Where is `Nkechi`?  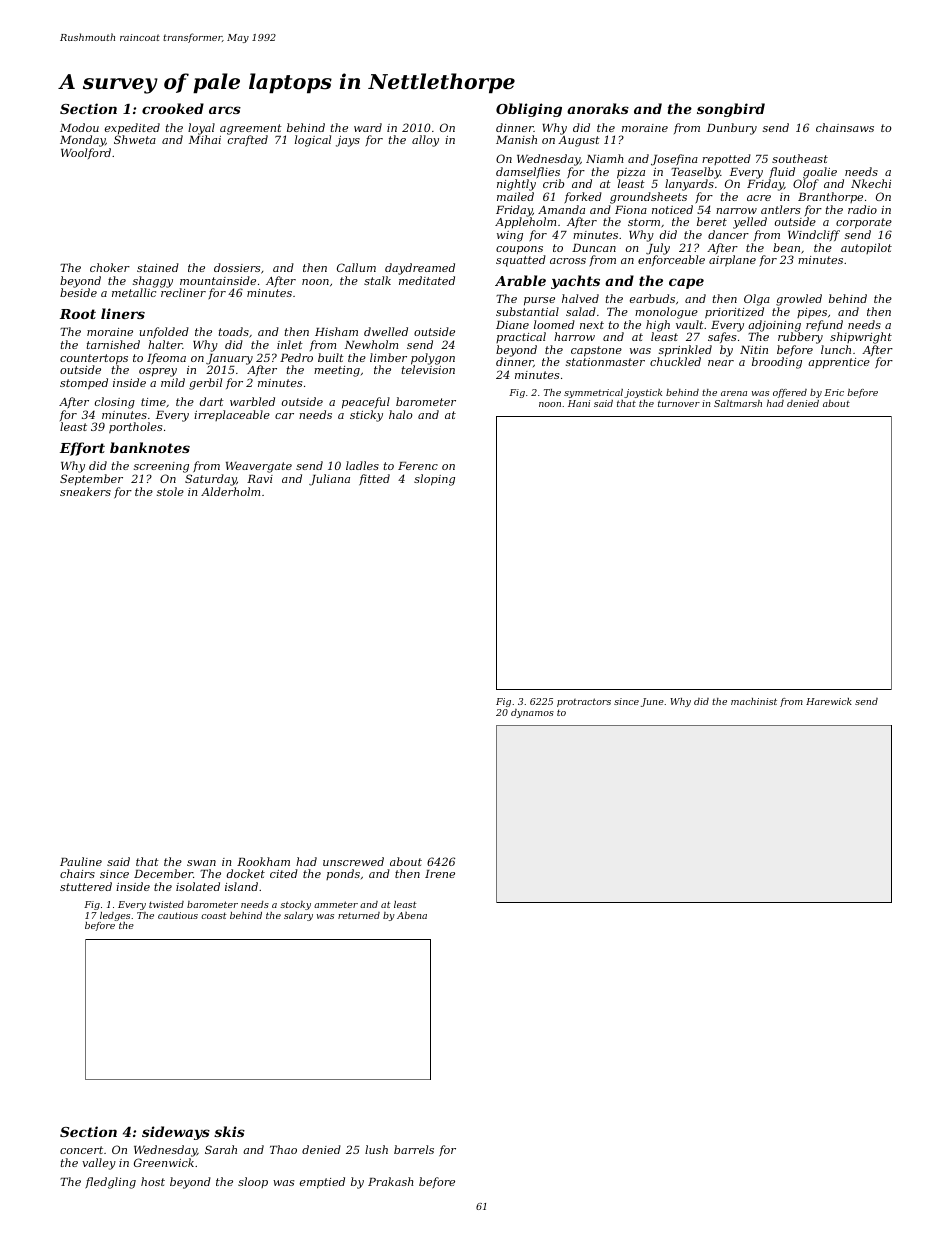 Nkechi is located at coordinates (871, 183).
